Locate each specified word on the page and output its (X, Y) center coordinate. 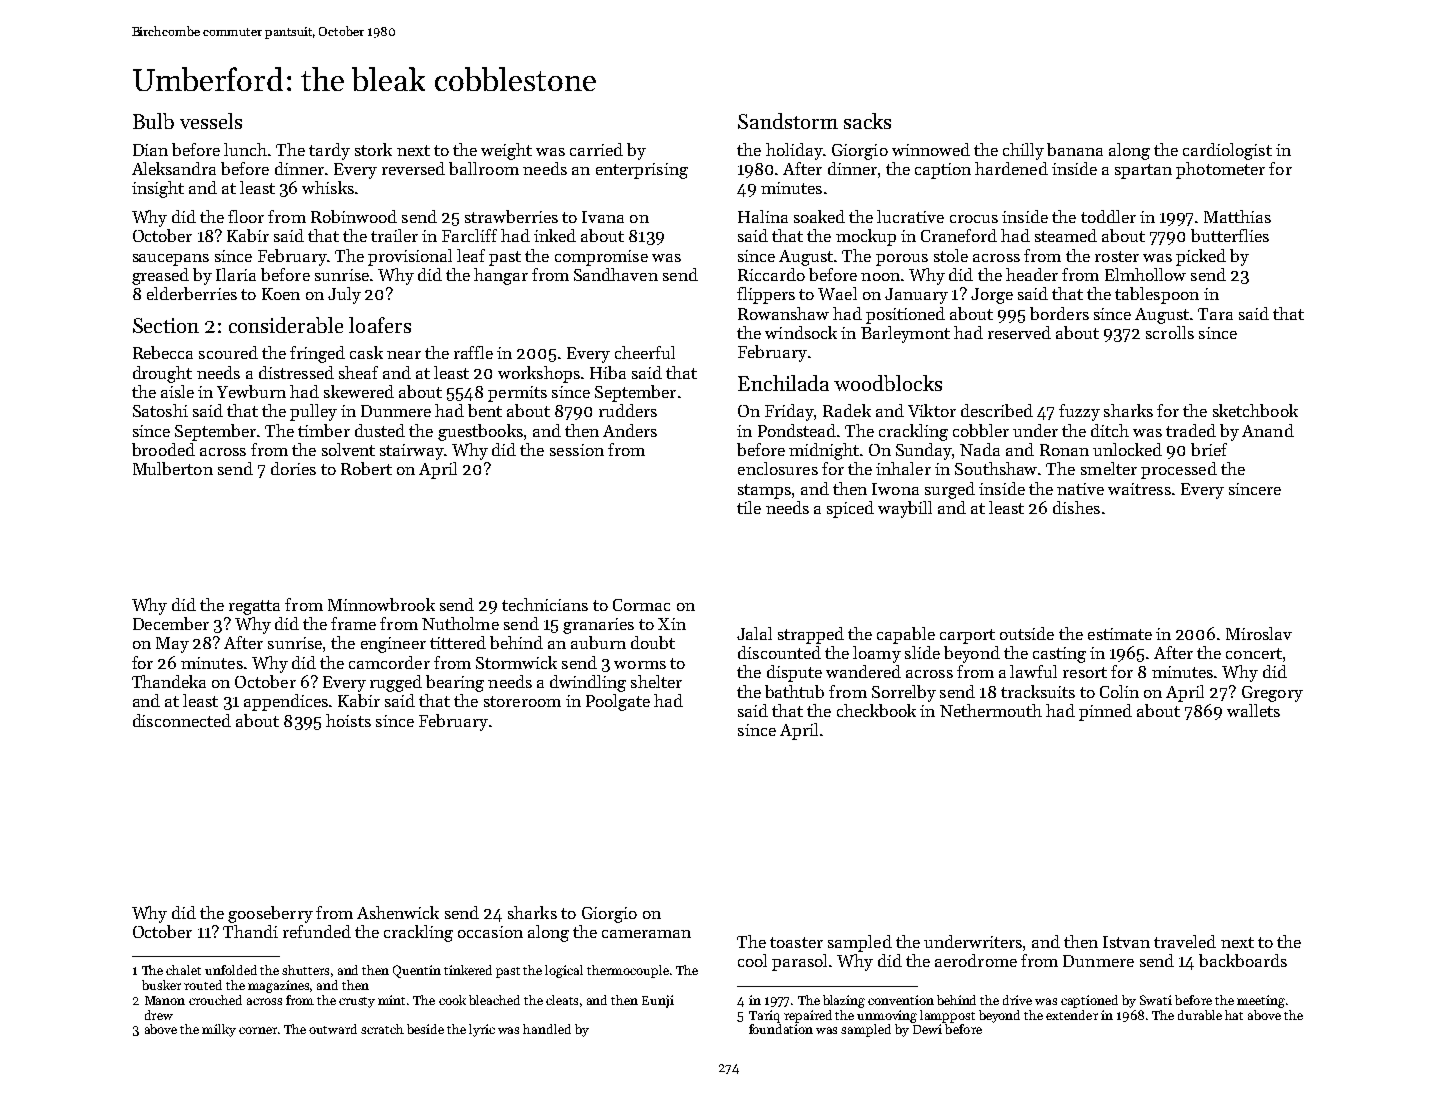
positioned (905, 315)
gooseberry (270, 914)
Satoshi (160, 410)
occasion (490, 932)
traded (1191, 430)
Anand (1268, 430)
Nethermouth (991, 710)
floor (246, 216)
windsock (801, 332)
